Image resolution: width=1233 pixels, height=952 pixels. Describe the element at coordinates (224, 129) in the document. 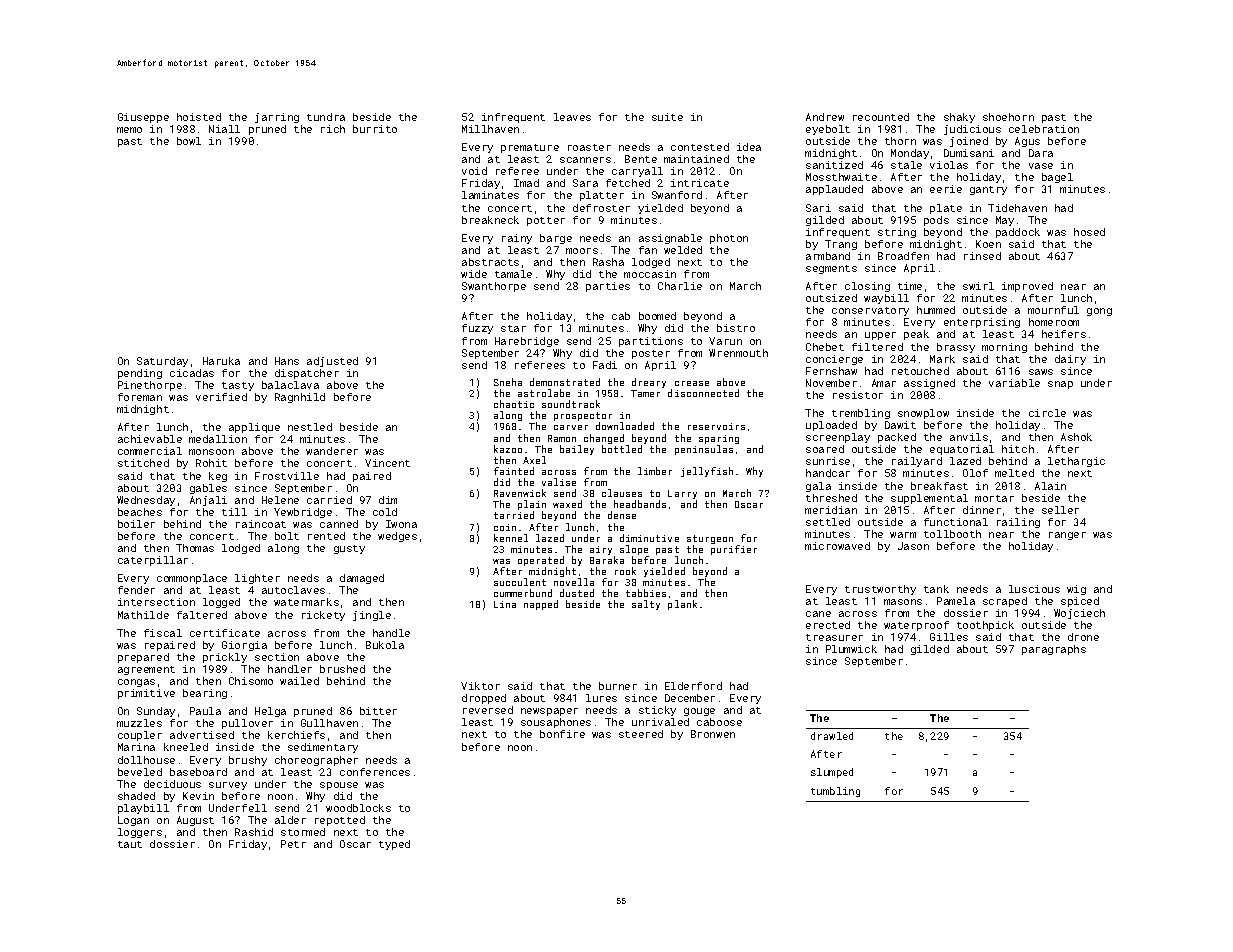

I see `Niall` at that location.
